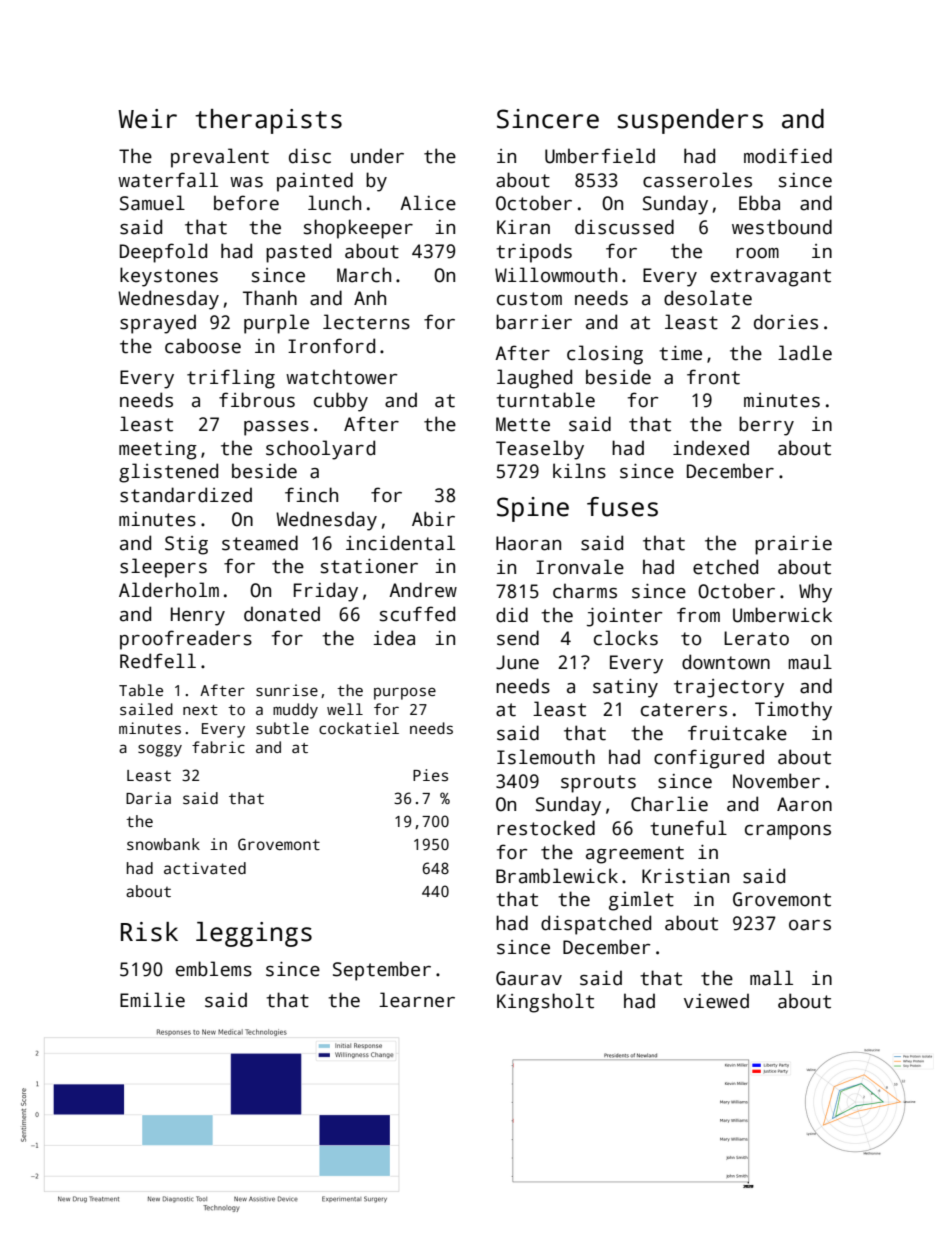 The width and height of the page is (952, 1233). What do you see at coordinates (711, 448) in the page?
I see `indexed` at bounding box center [711, 448].
